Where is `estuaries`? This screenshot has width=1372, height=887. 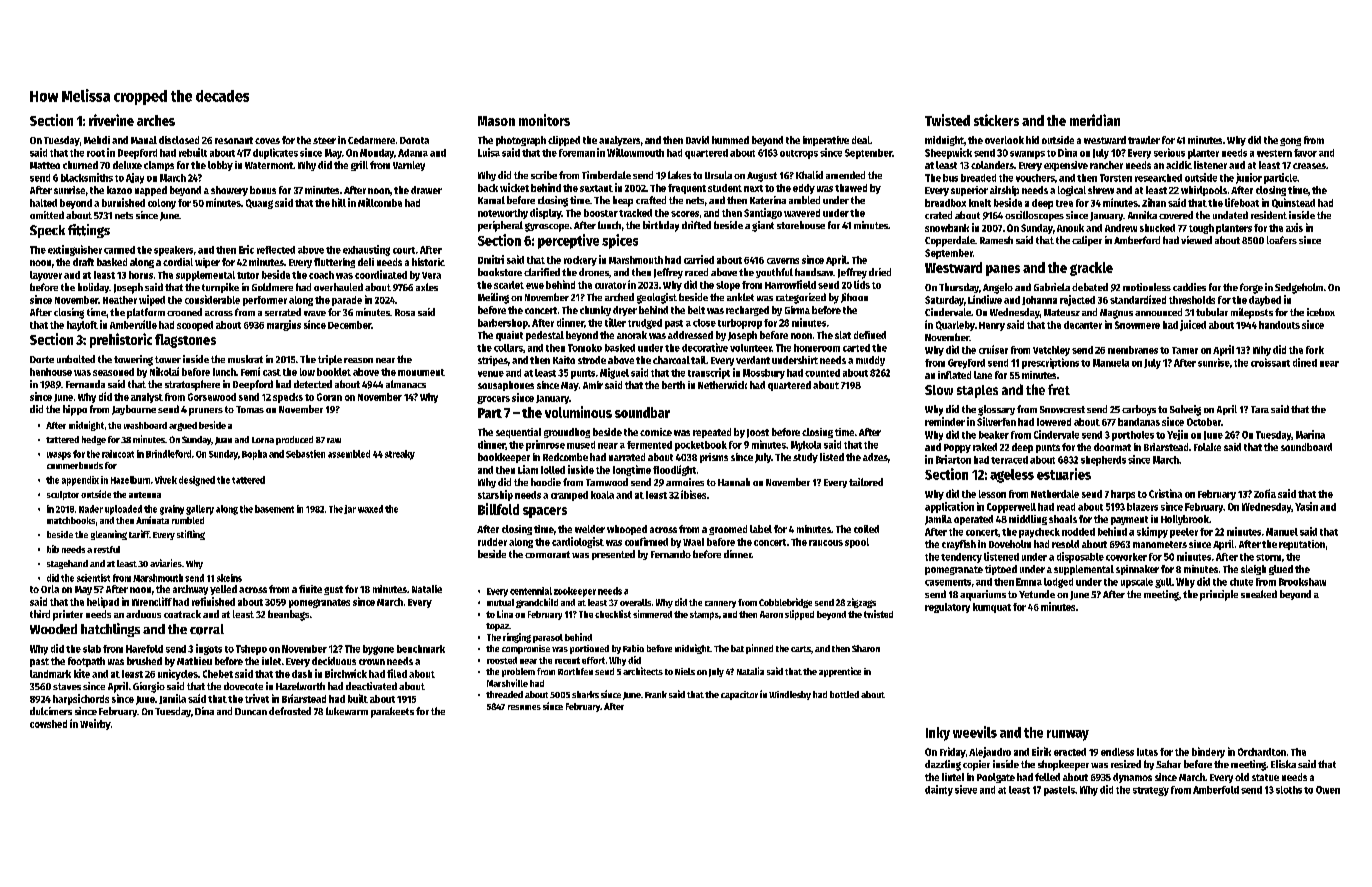 estuaries is located at coordinates (1064, 474).
